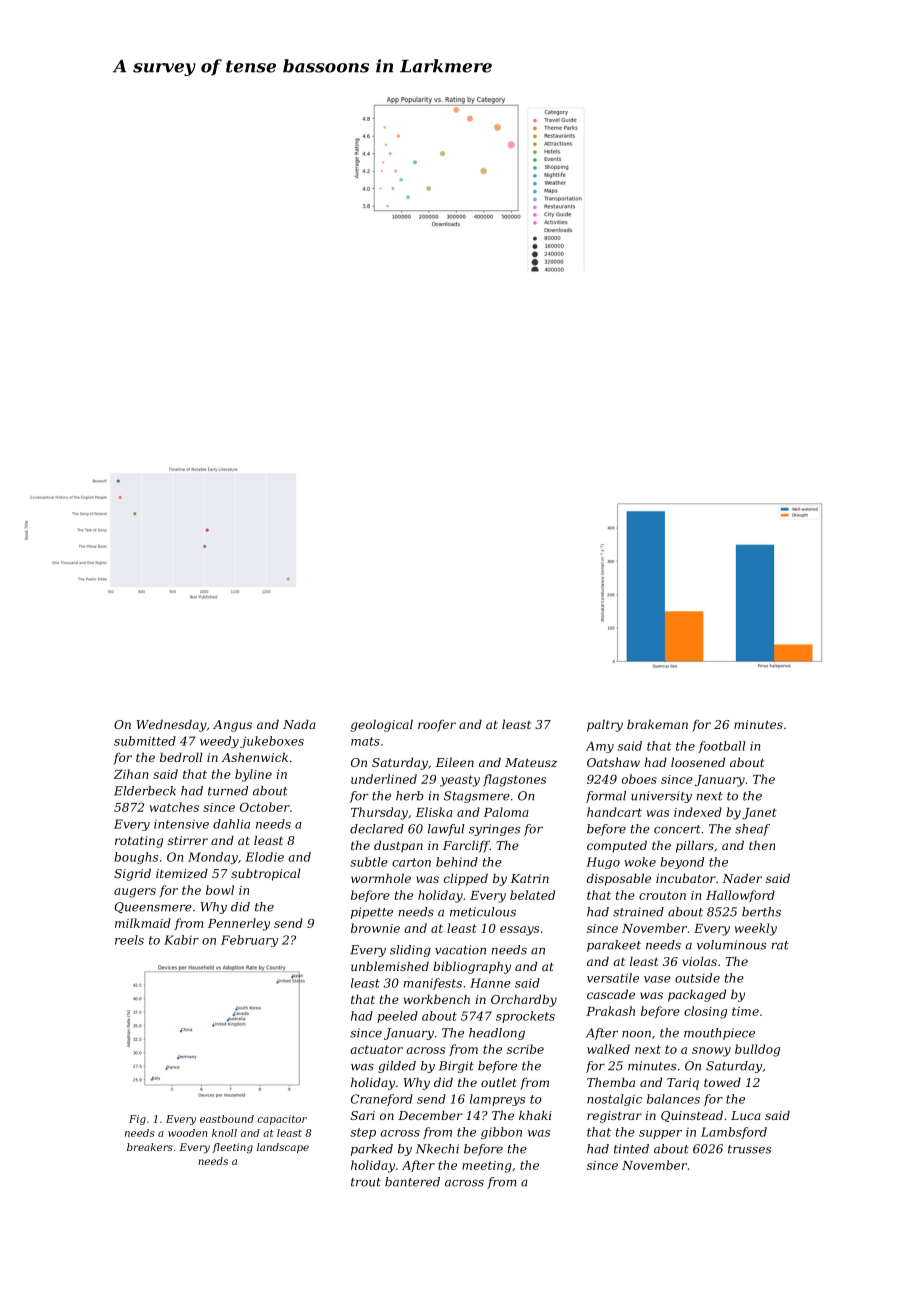 This page has height=1316, width=908. Describe the element at coordinates (145, 741) in the page. I see `submitted` at that location.
